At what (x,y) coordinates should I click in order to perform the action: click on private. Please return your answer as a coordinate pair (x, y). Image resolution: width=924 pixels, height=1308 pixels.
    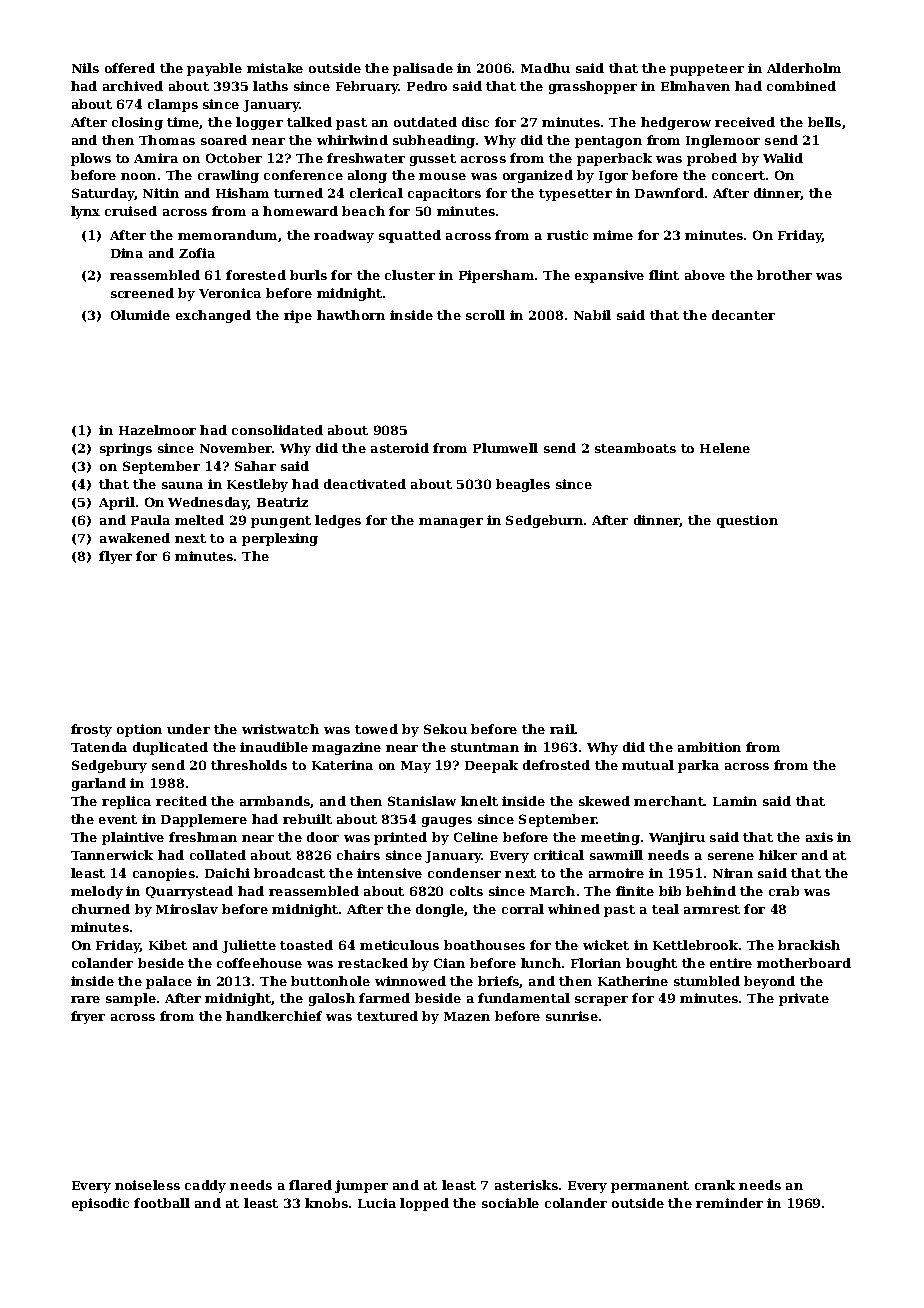
    Looking at the image, I should click on (804, 999).
